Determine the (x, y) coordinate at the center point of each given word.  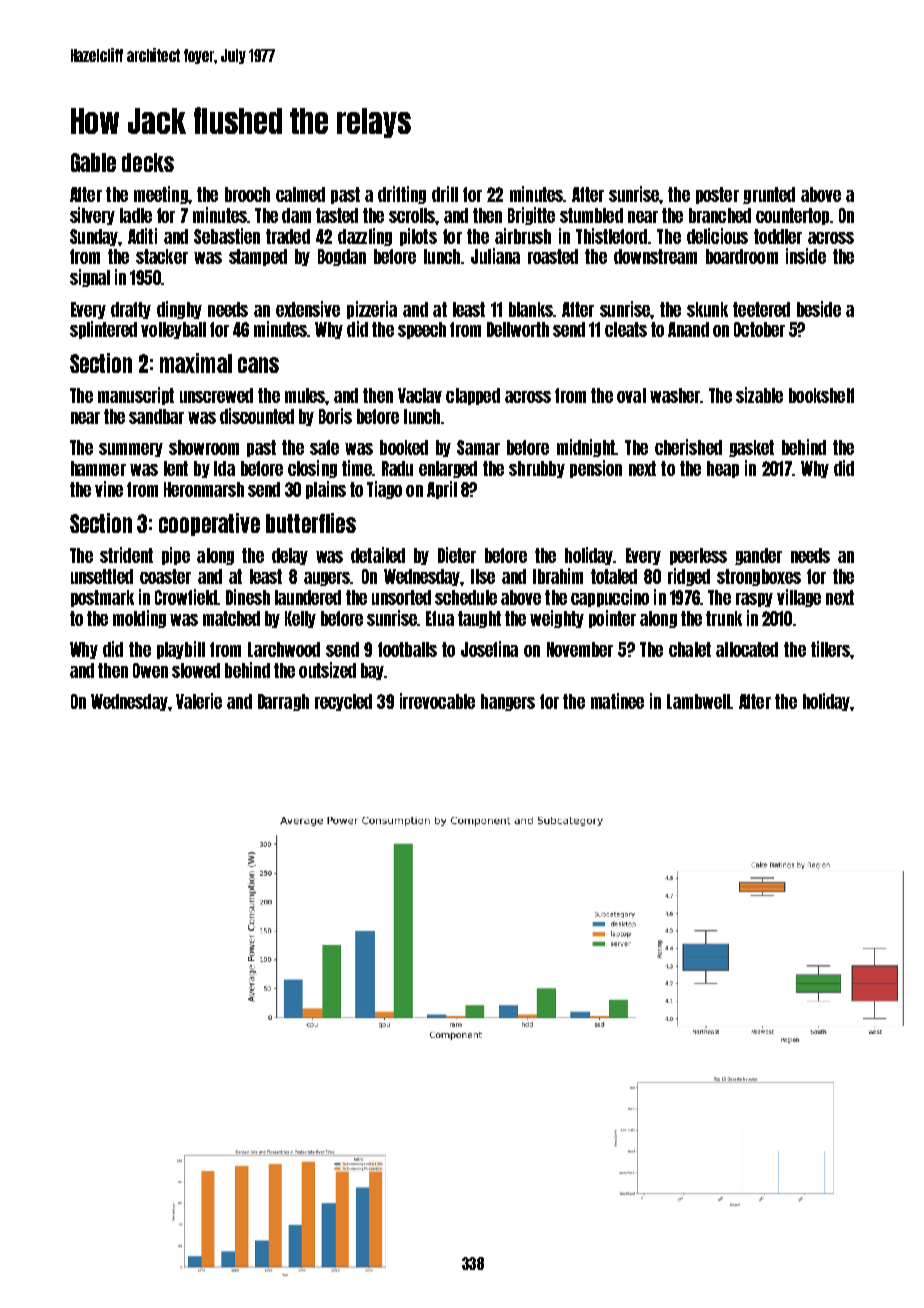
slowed (196, 670)
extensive (308, 309)
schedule (466, 597)
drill (445, 194)
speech (422, 330)
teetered (761, 309)
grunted (769, 195)
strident (126, 555)
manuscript (136, 396)
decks (148, 162)
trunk (724, 618)
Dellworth (518, 329)
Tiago (384, 490)
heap (723, 469)
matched (231, 618)
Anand (688, 329)
